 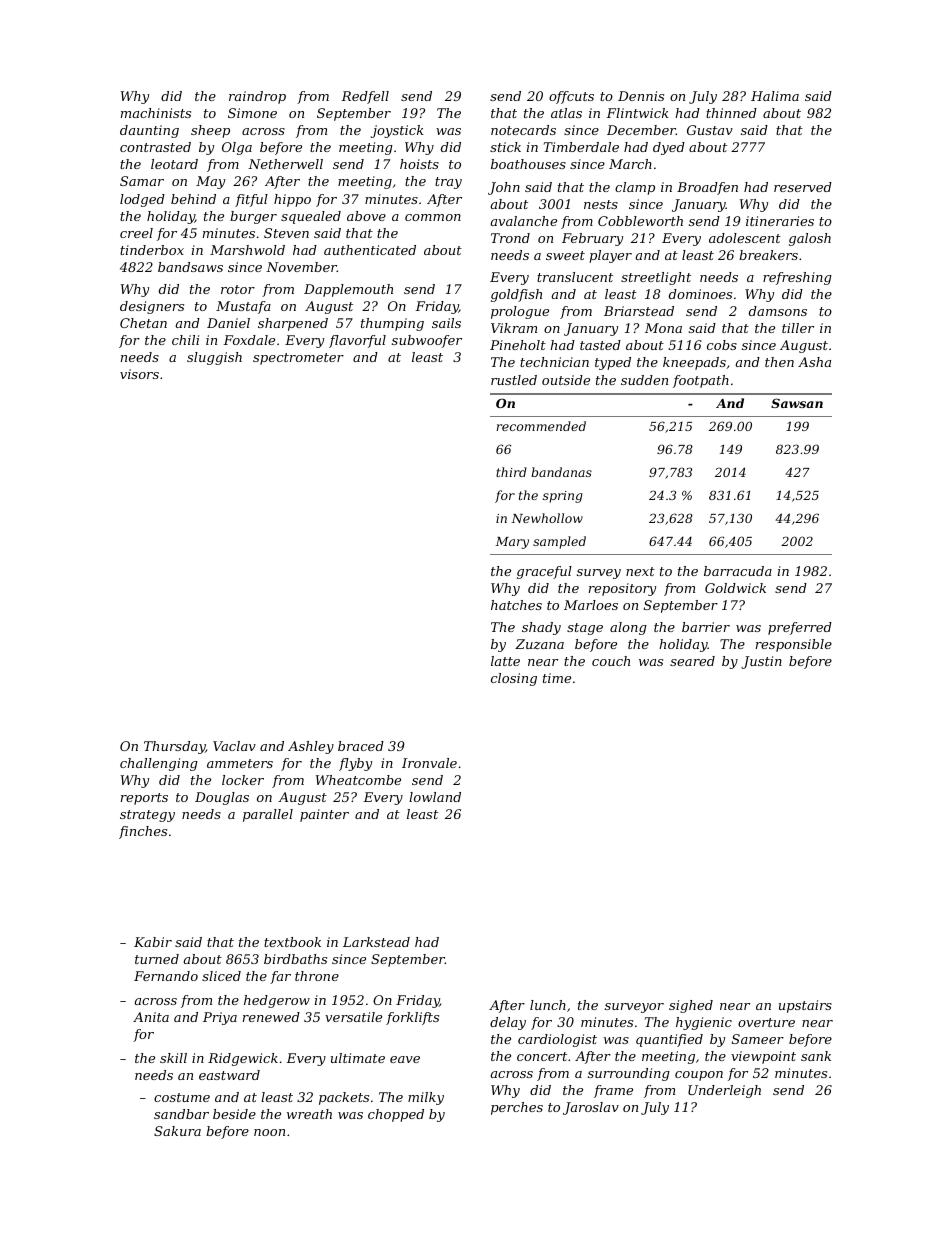 I want to click on skill, so click(x=173, y=1058).
